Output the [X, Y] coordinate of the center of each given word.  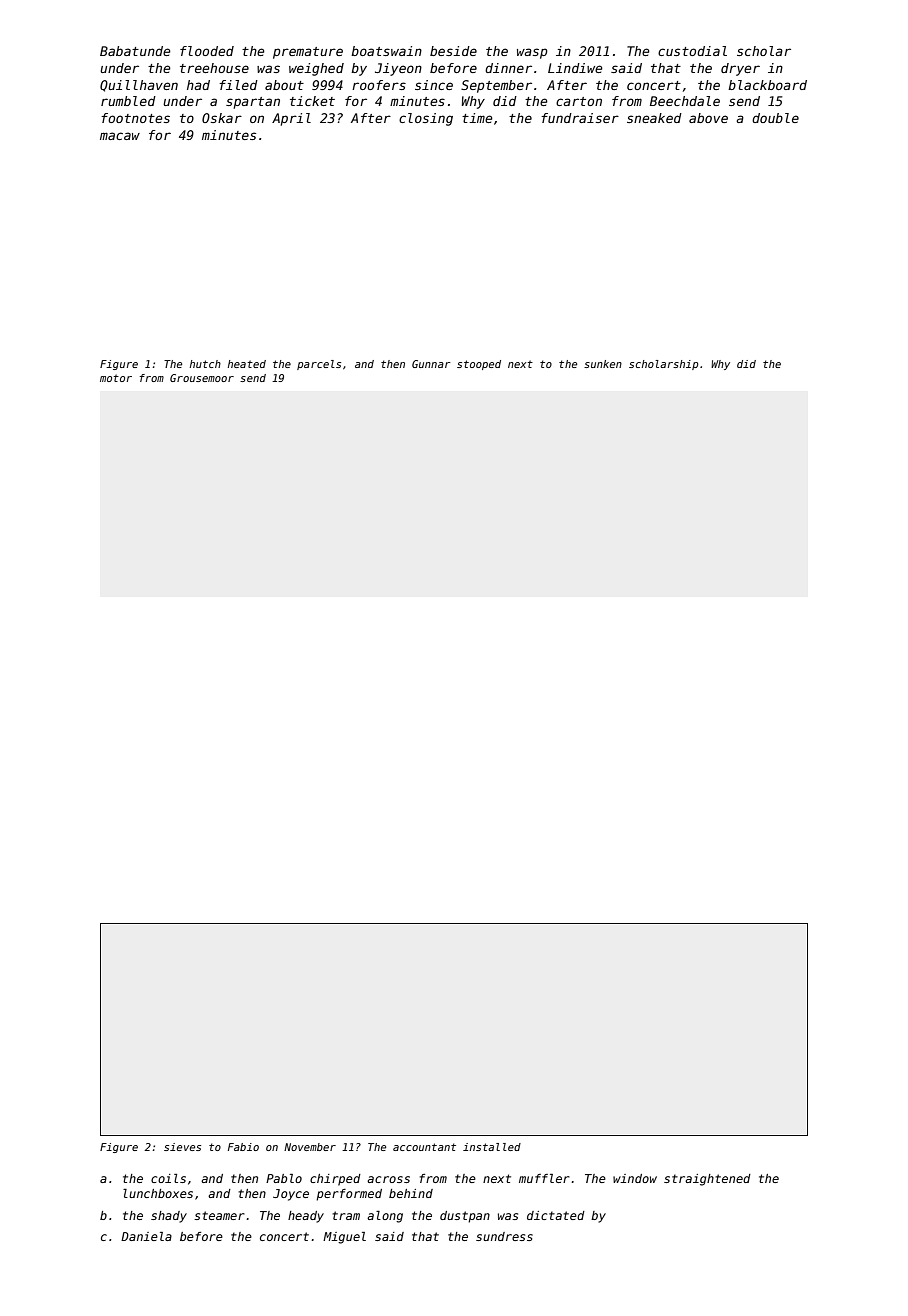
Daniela [146, 1236]
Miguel [344, 1238]
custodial [692, 51]
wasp [532, 53]
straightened [707, 1180]
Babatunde [135, 51]
